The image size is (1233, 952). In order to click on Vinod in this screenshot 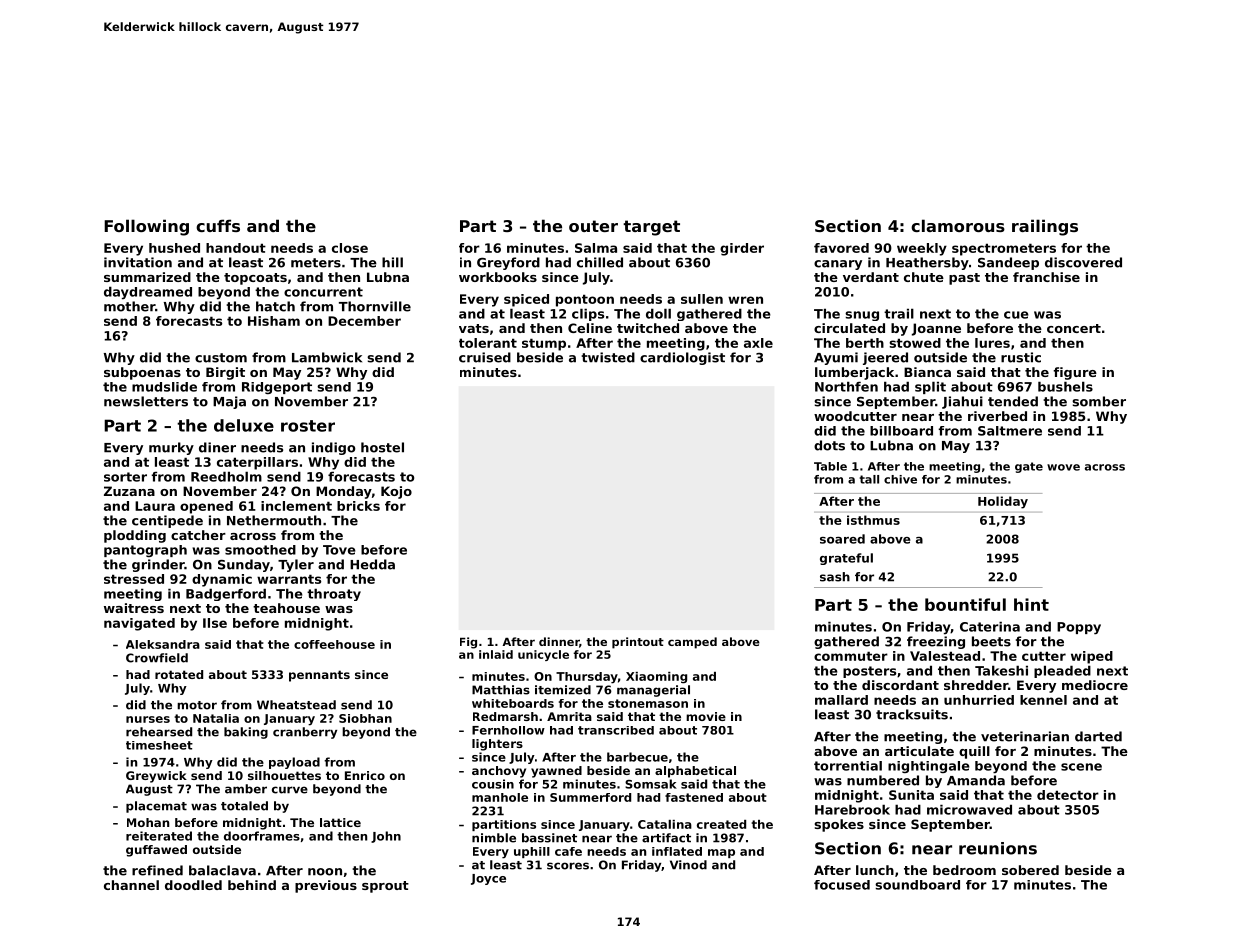, I will do `click(688, 865)`.
